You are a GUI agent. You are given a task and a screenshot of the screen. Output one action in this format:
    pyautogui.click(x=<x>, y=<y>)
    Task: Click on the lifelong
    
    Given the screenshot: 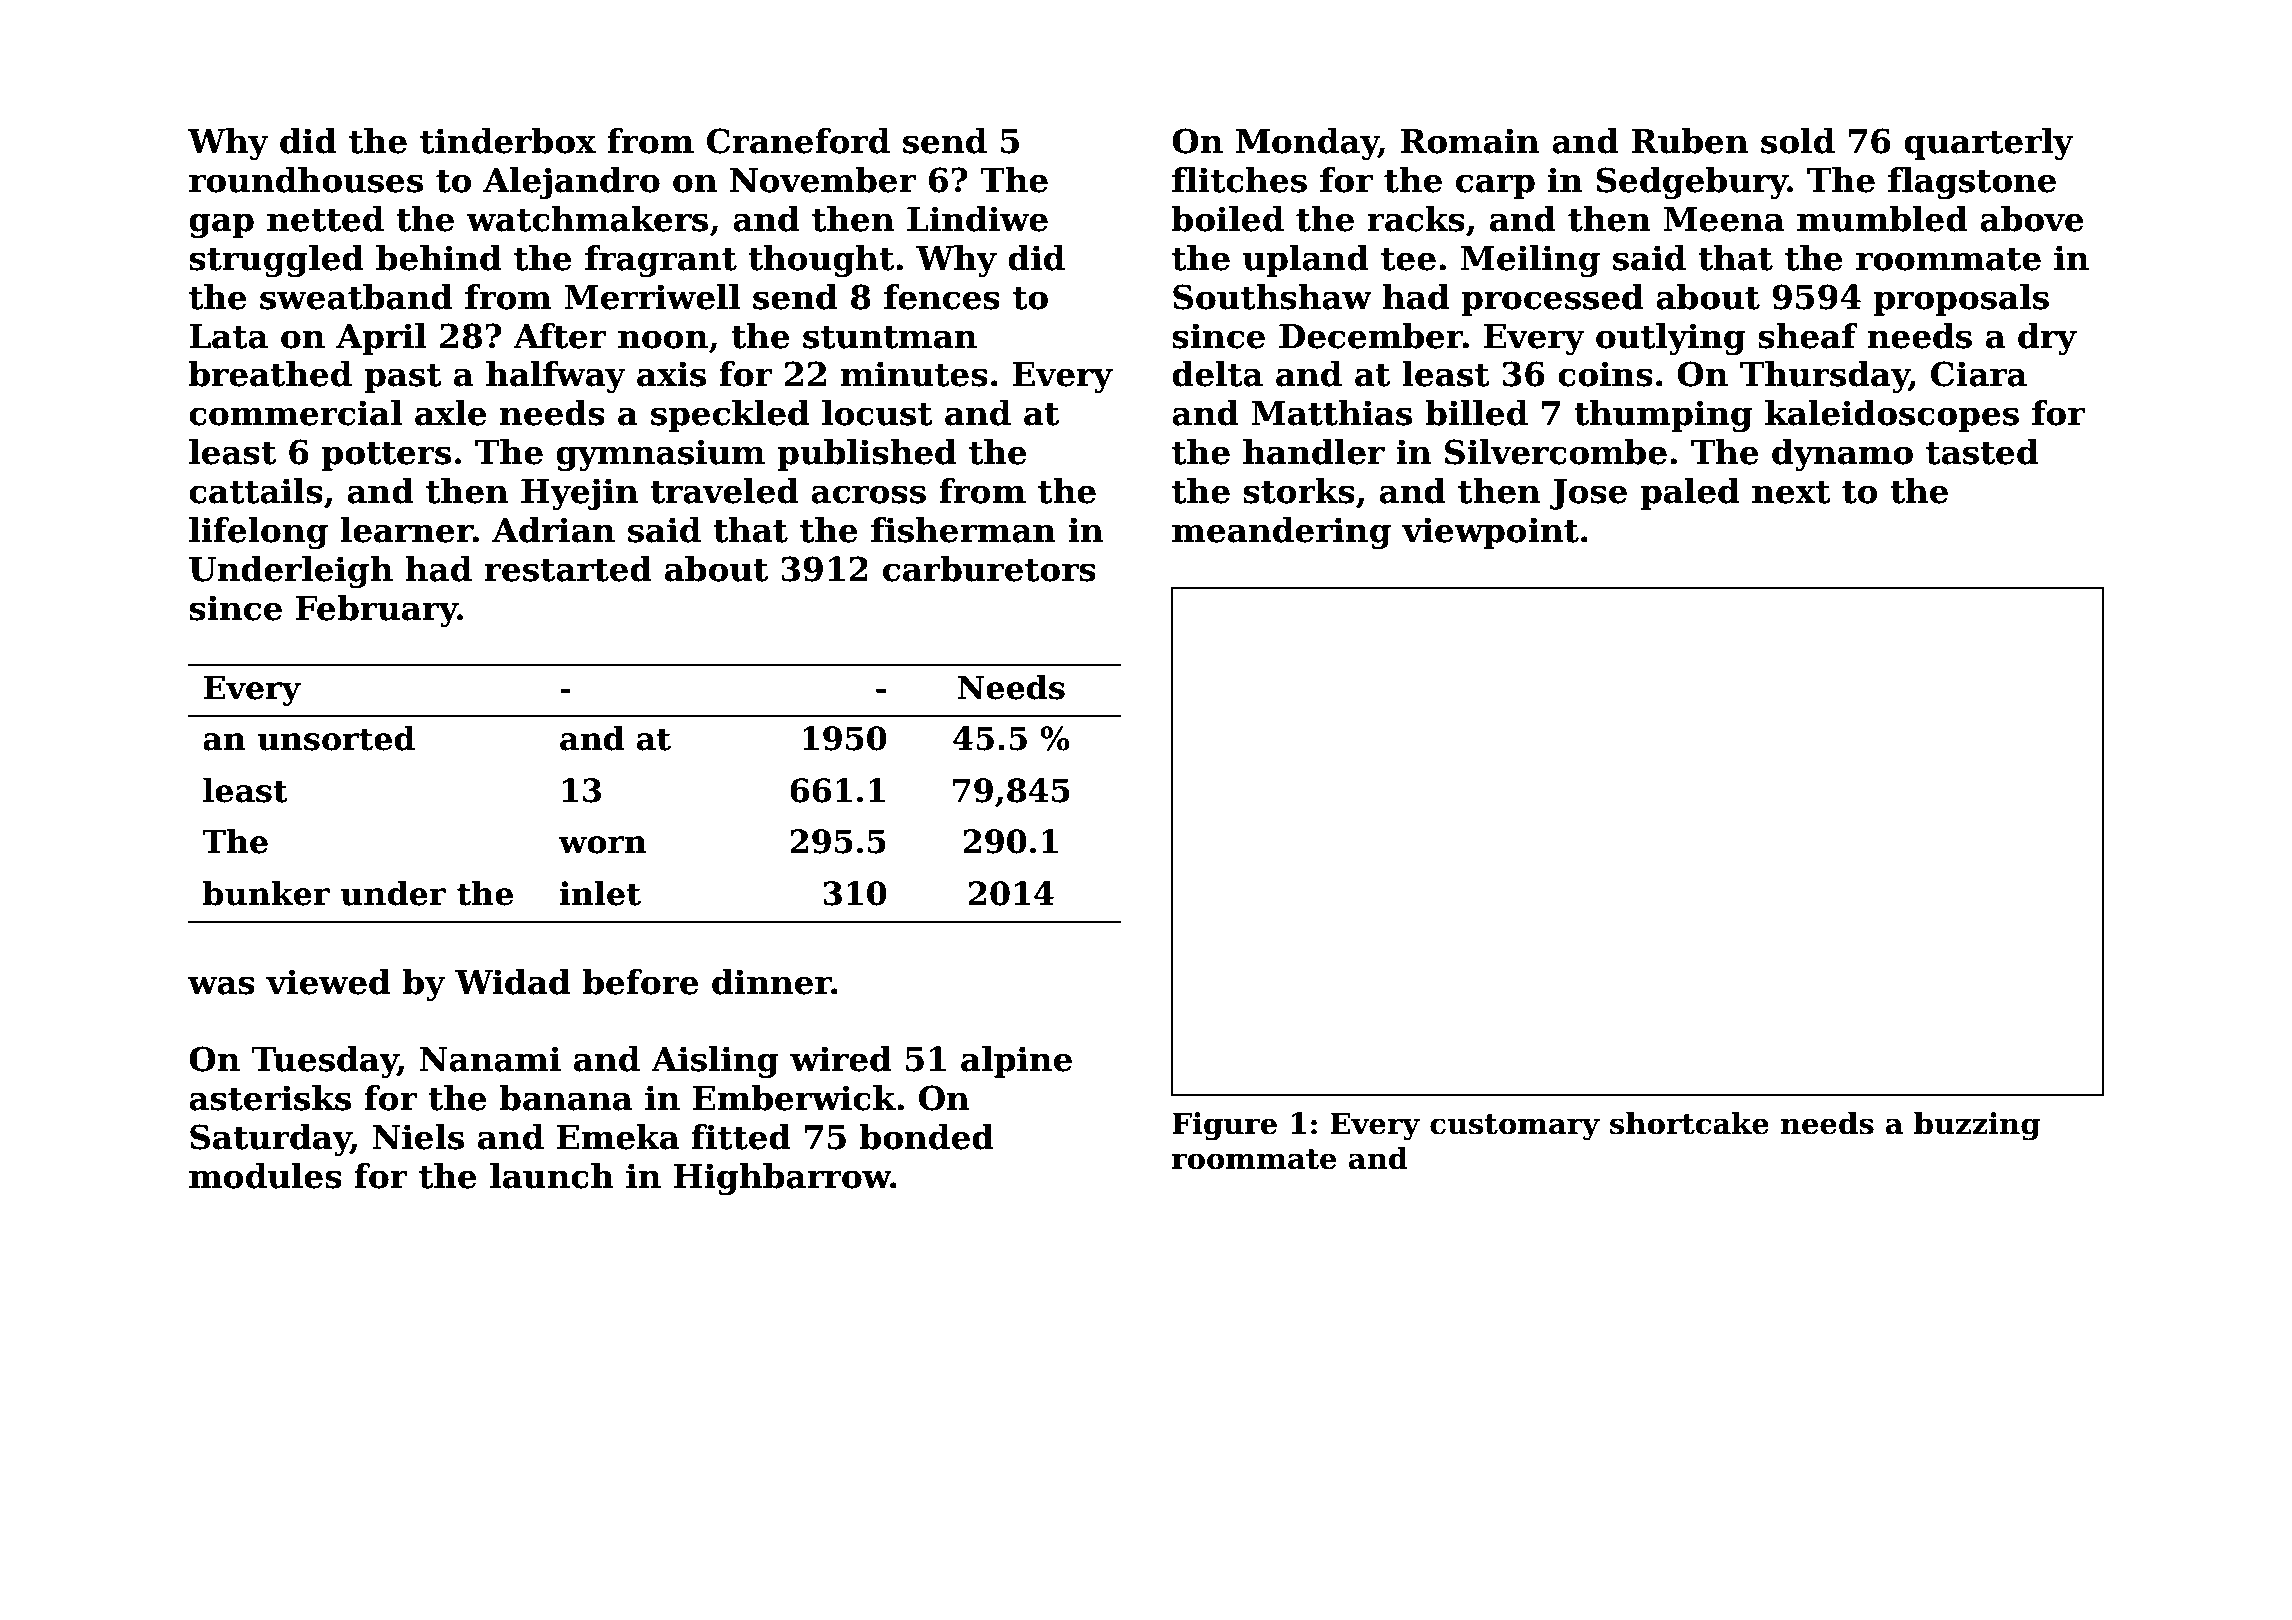 What is the action you would take?
    pyautogui.click(x=258, y=533)
